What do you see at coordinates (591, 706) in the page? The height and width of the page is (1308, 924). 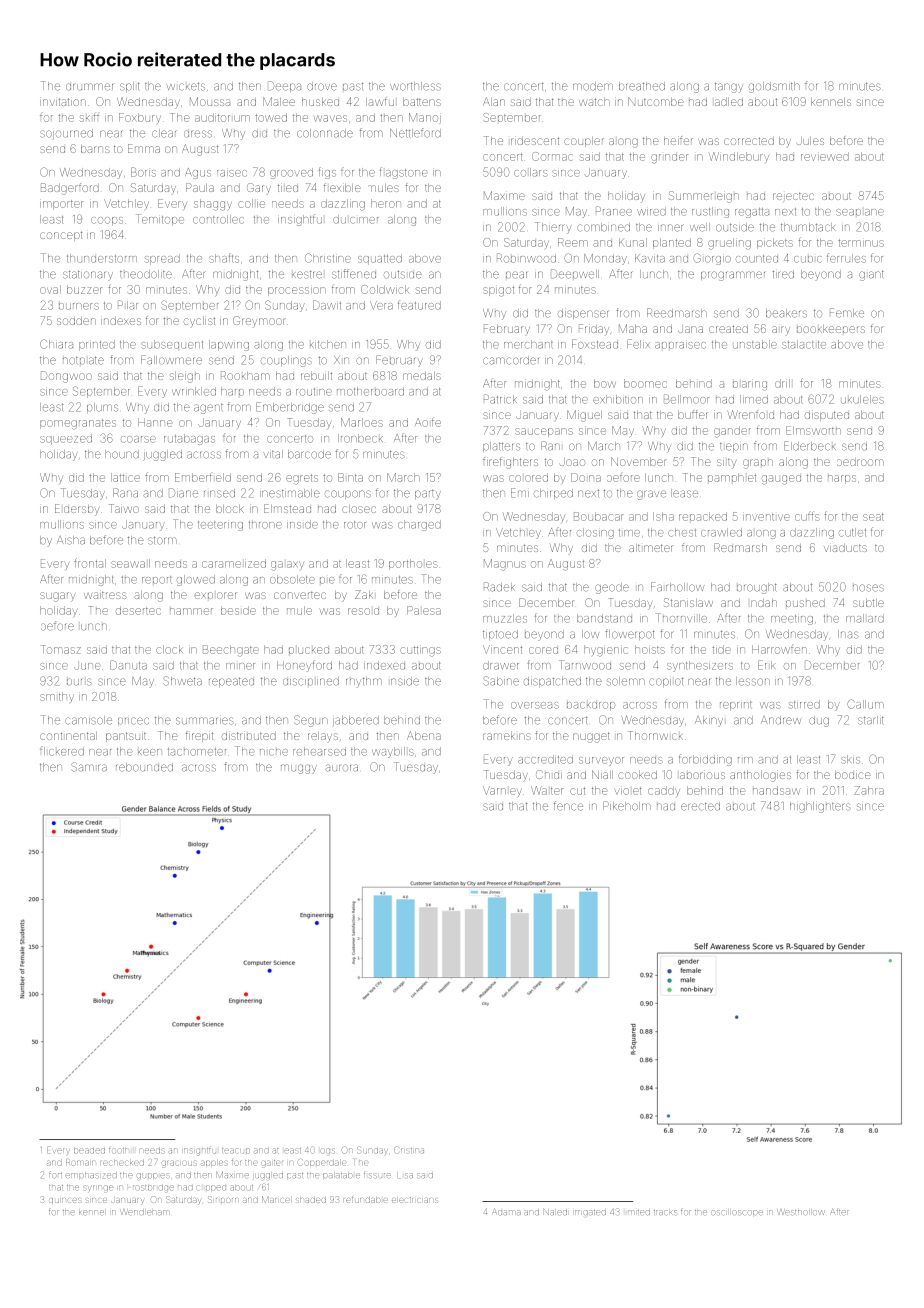 I see `backdrop` at bounding box center [591, 706].
